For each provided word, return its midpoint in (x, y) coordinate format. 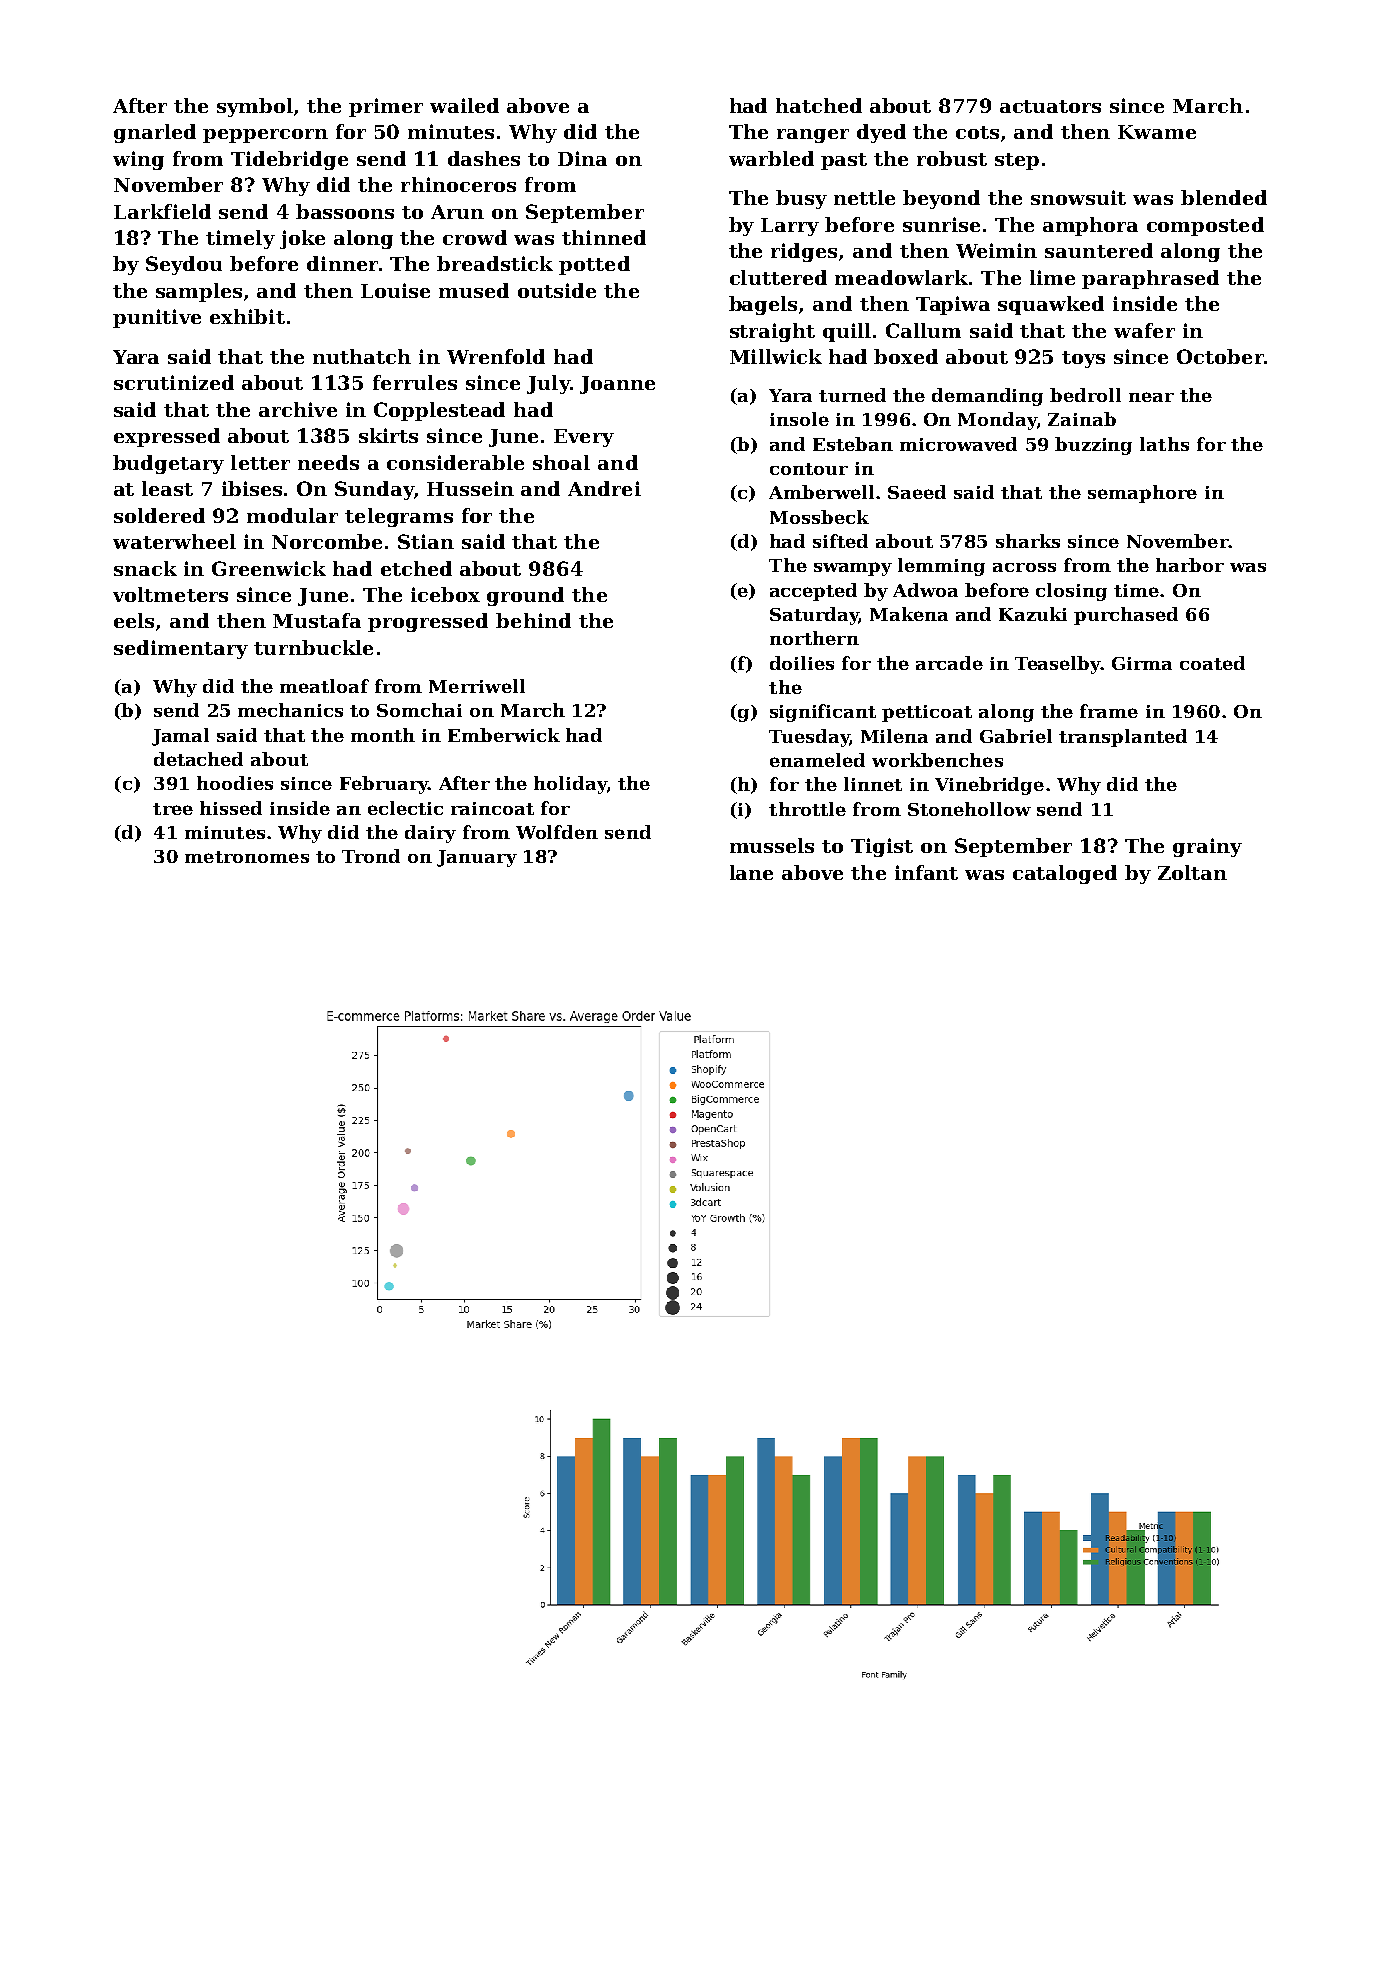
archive (298, 409)
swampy (853, 569)
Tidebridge (289, 160)
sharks (1028, 541)
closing (1071, 592)
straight (772, 332)
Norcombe (327, 541)
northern (814, 638)
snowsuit (1078, 197)
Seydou (184, 265)
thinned (604, 237)
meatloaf (324, 686)
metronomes (247, 857)
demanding (987, 397)
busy (801, 199)
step (1017, 161)
